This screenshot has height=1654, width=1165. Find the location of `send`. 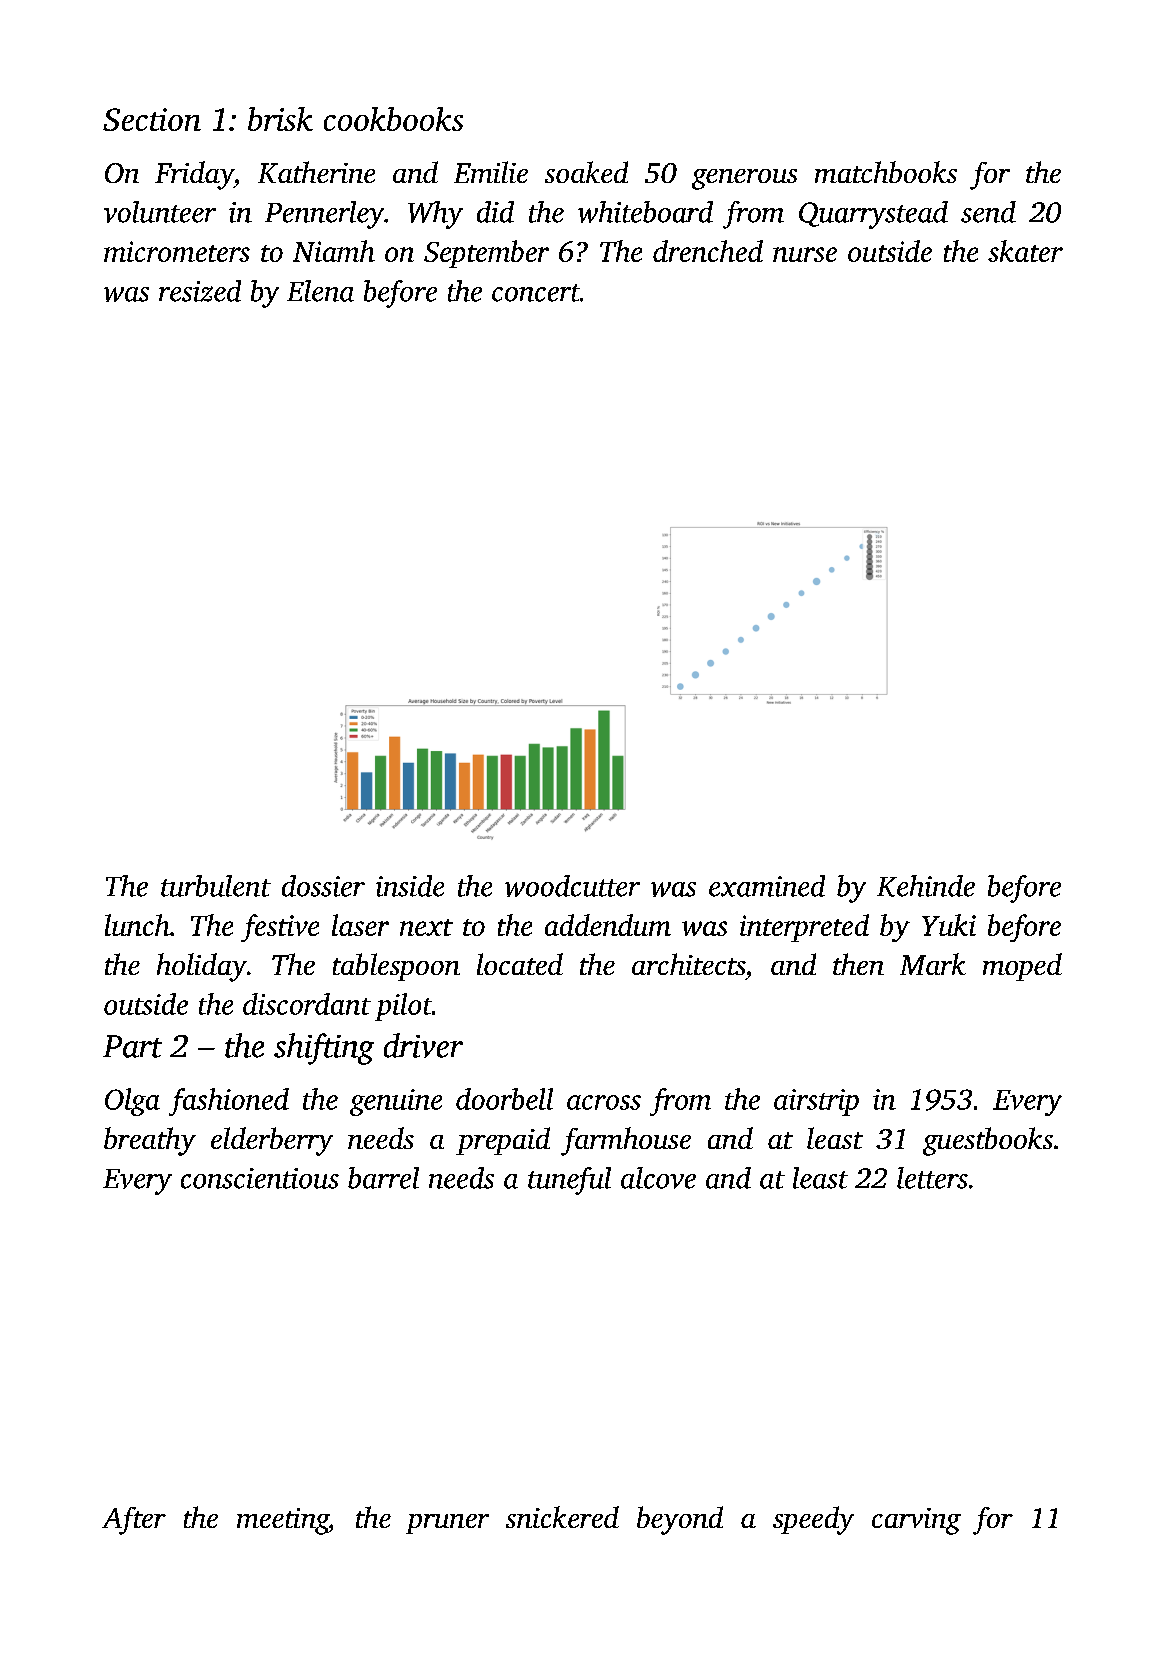

send is located at coordinates (988, 212).
